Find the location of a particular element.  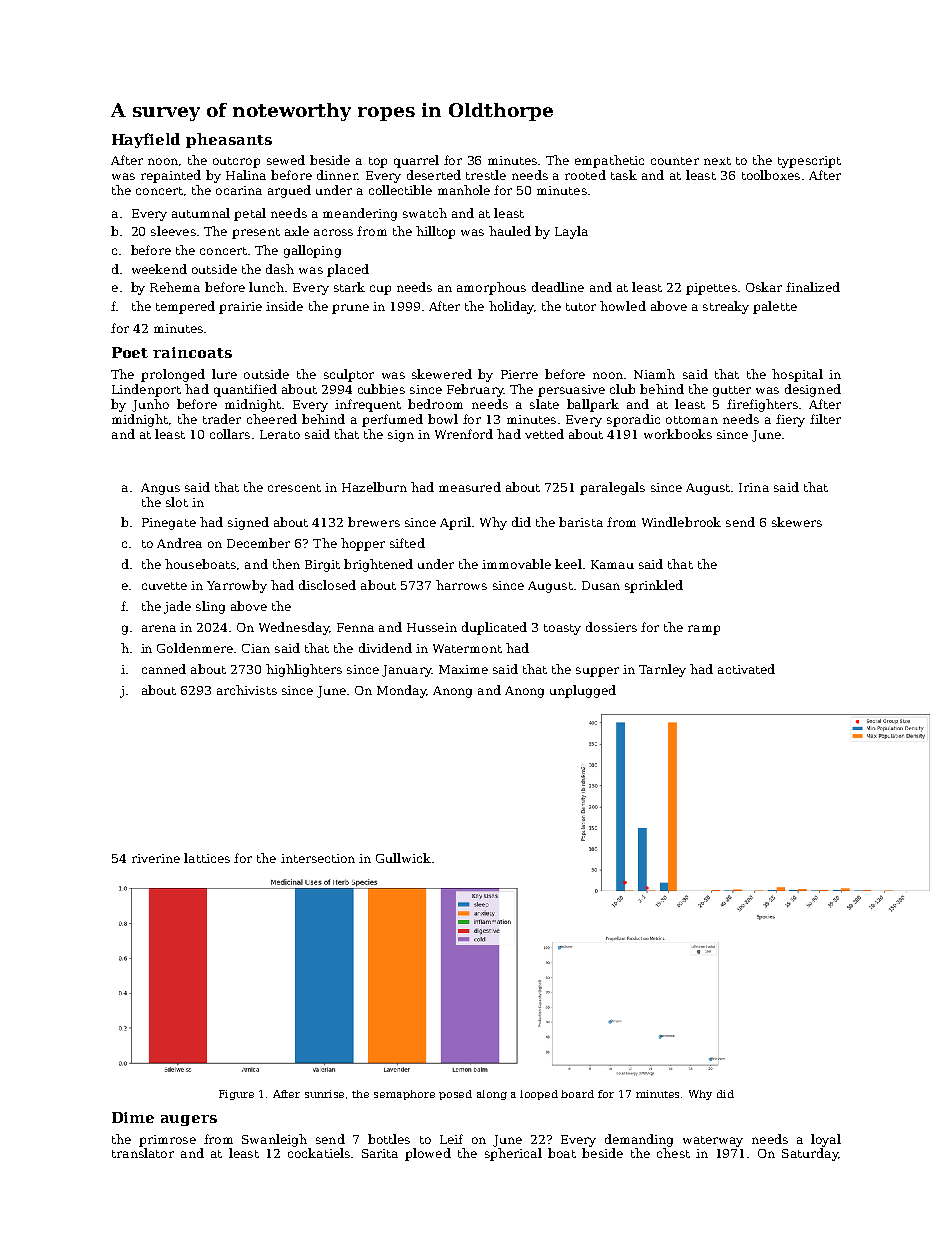

Hayfield is located at coordinates (146, 140).
